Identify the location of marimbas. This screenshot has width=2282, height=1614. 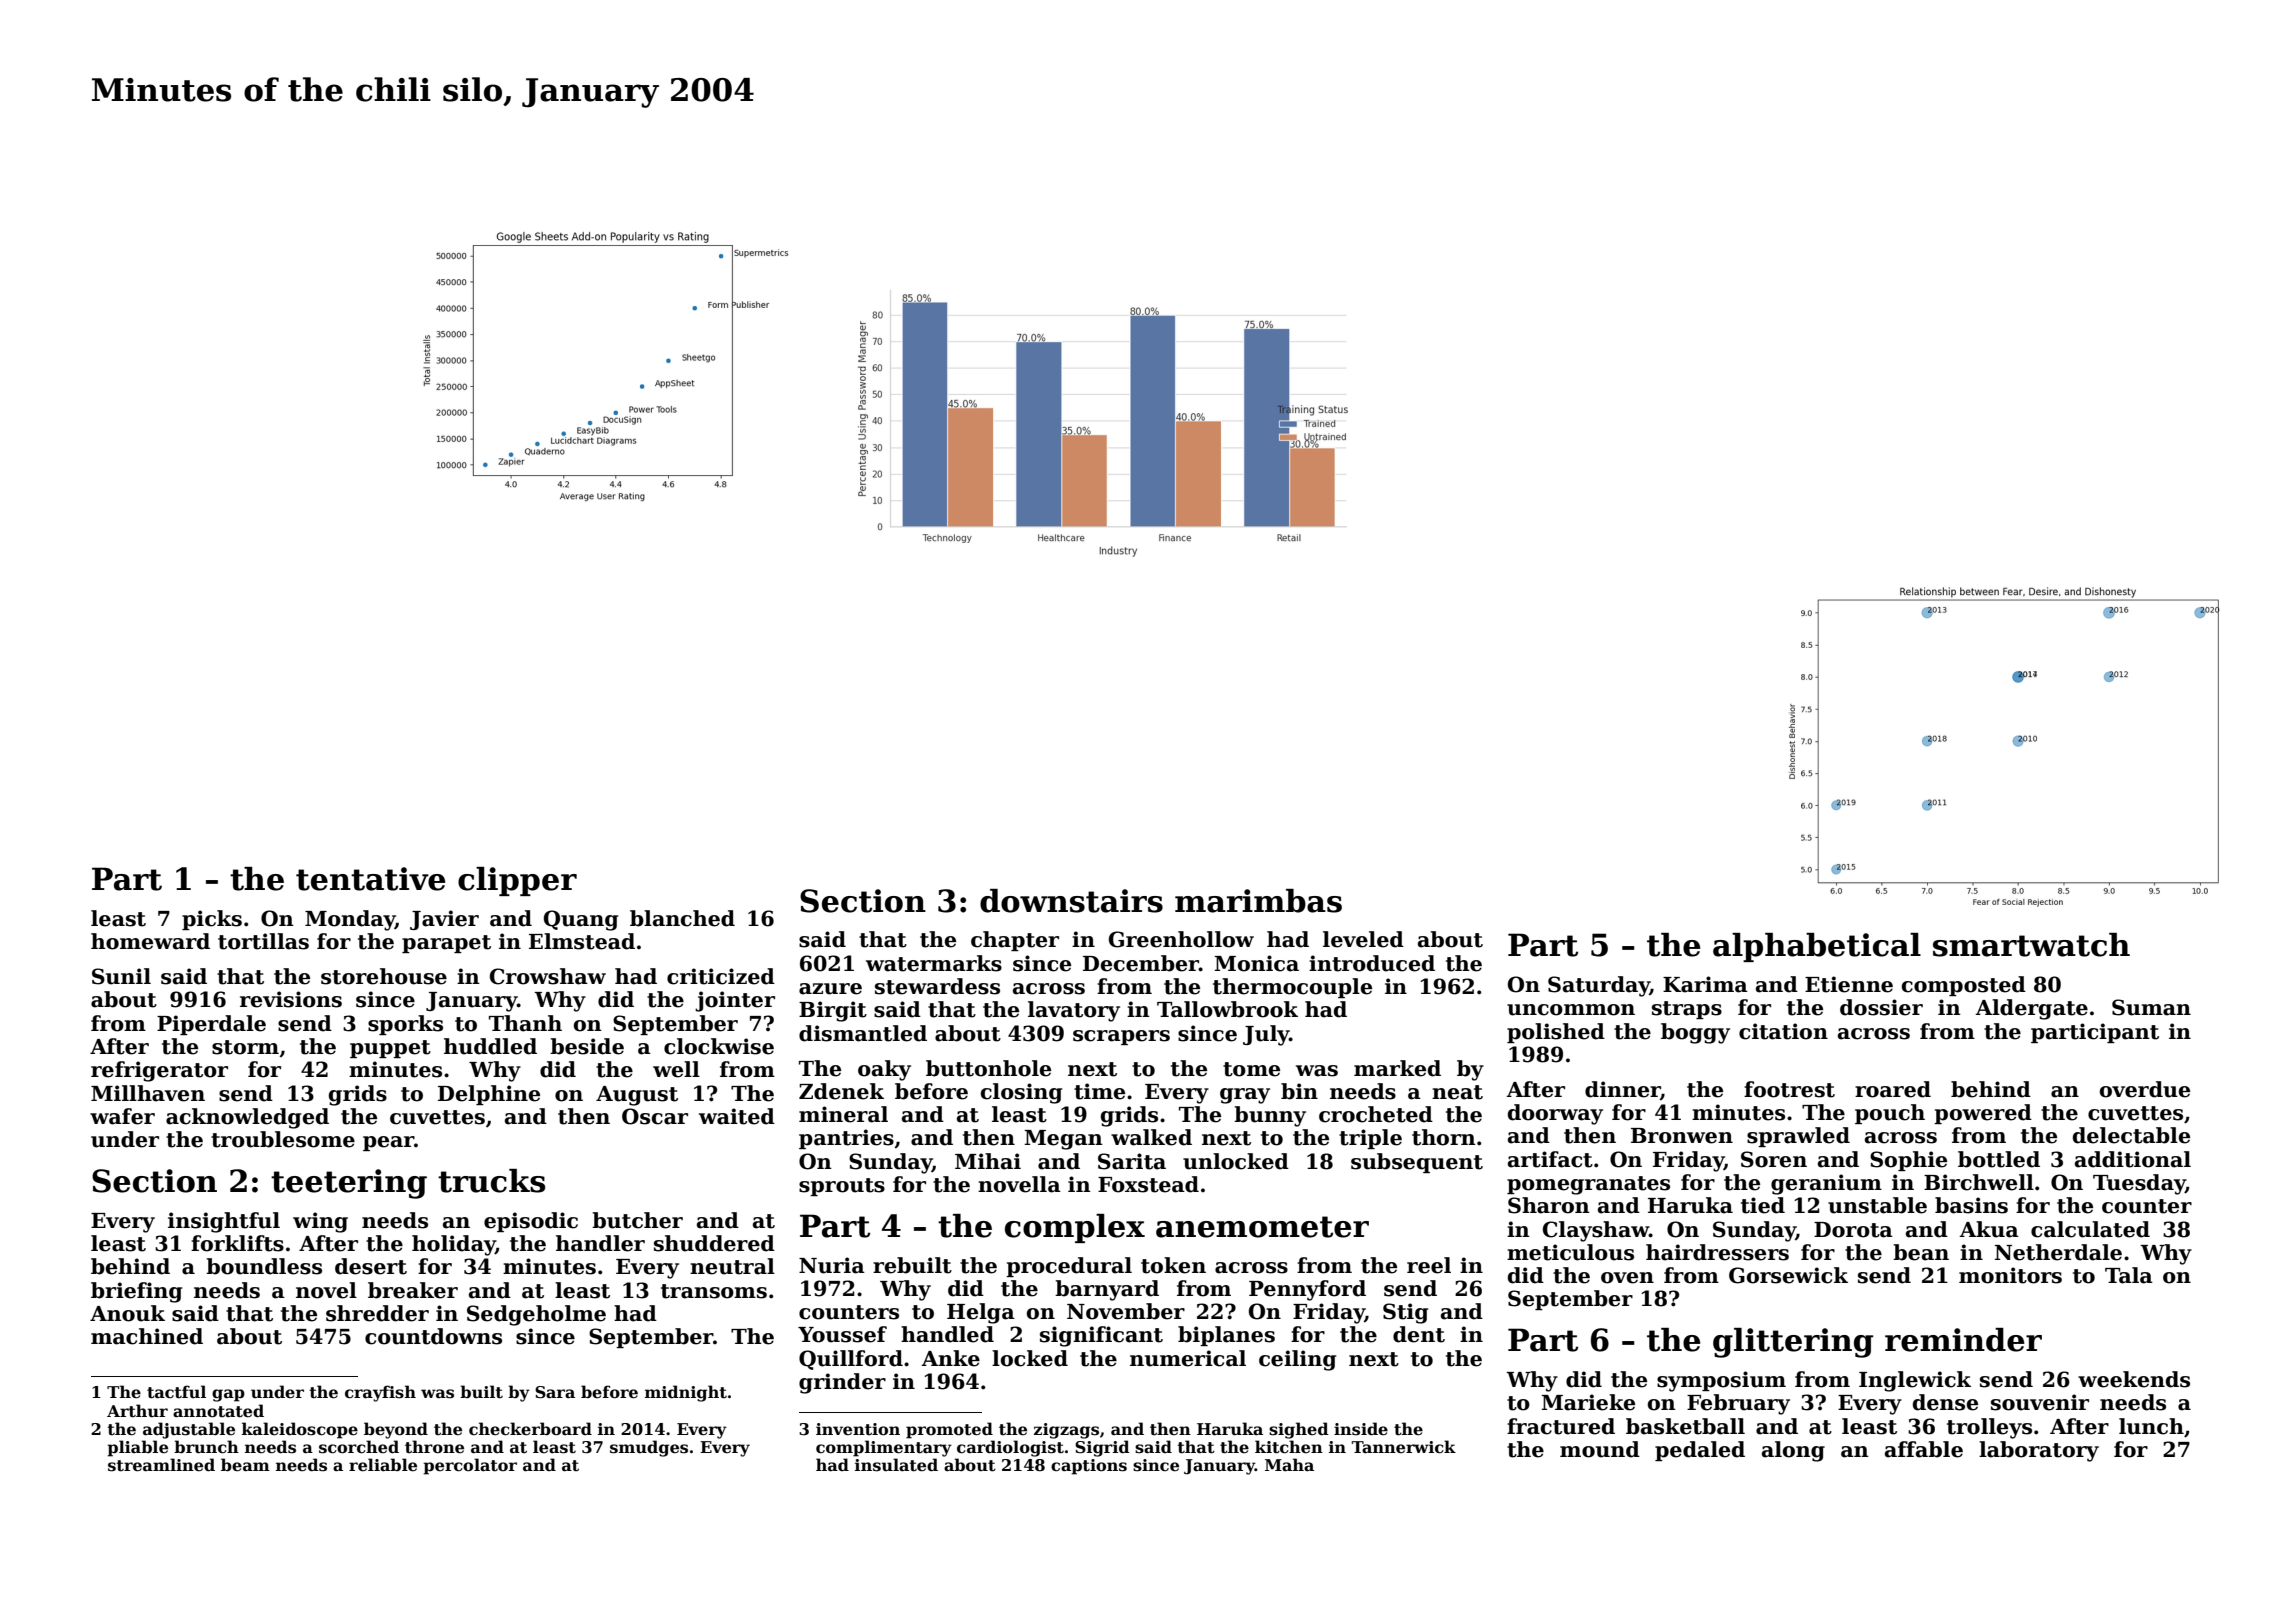
(1258, 901).
